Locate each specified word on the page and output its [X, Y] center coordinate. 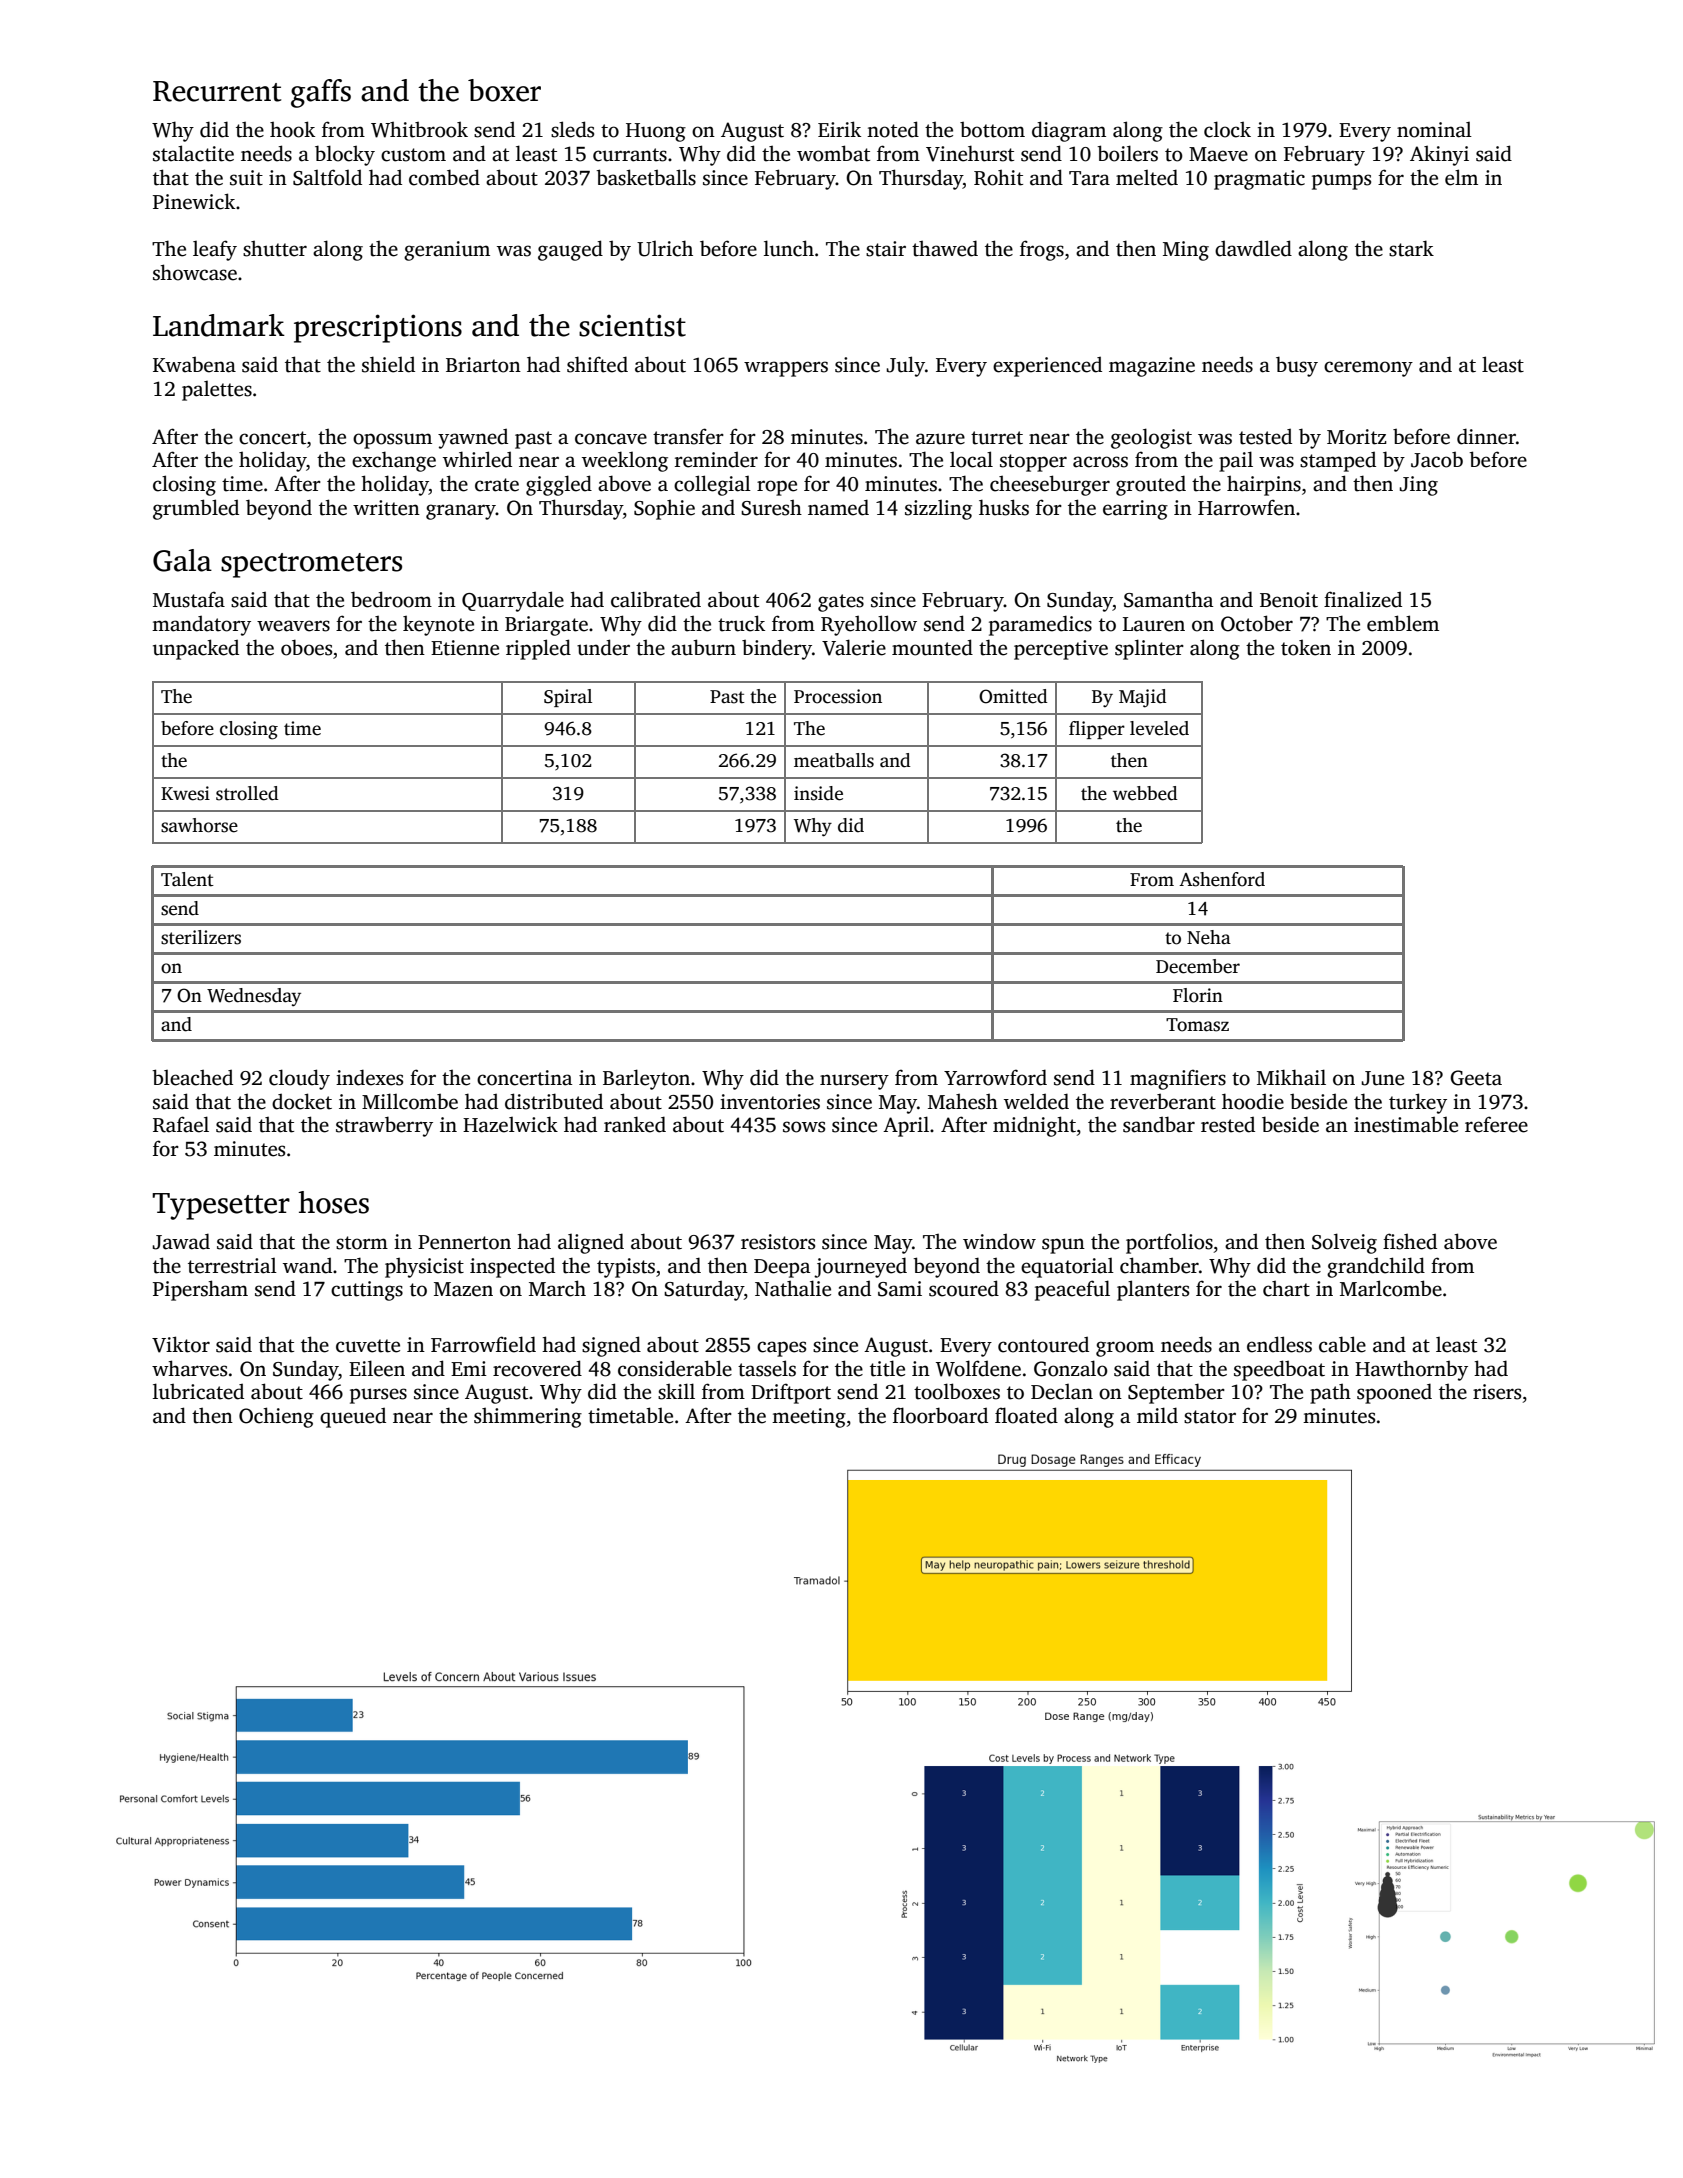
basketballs [646, 177]
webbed [1145, 793]
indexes [369, 1077]
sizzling [938, 510]
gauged [570, 250]
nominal [1434, 130]
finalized [1363, 599]
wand [307, 1265]
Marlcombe [1391, 1288]
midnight [1034, 1126]
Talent [187, 879]
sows [804, 1127]
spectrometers [311, 565]
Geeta [1476, 1078]
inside [818, 793]
